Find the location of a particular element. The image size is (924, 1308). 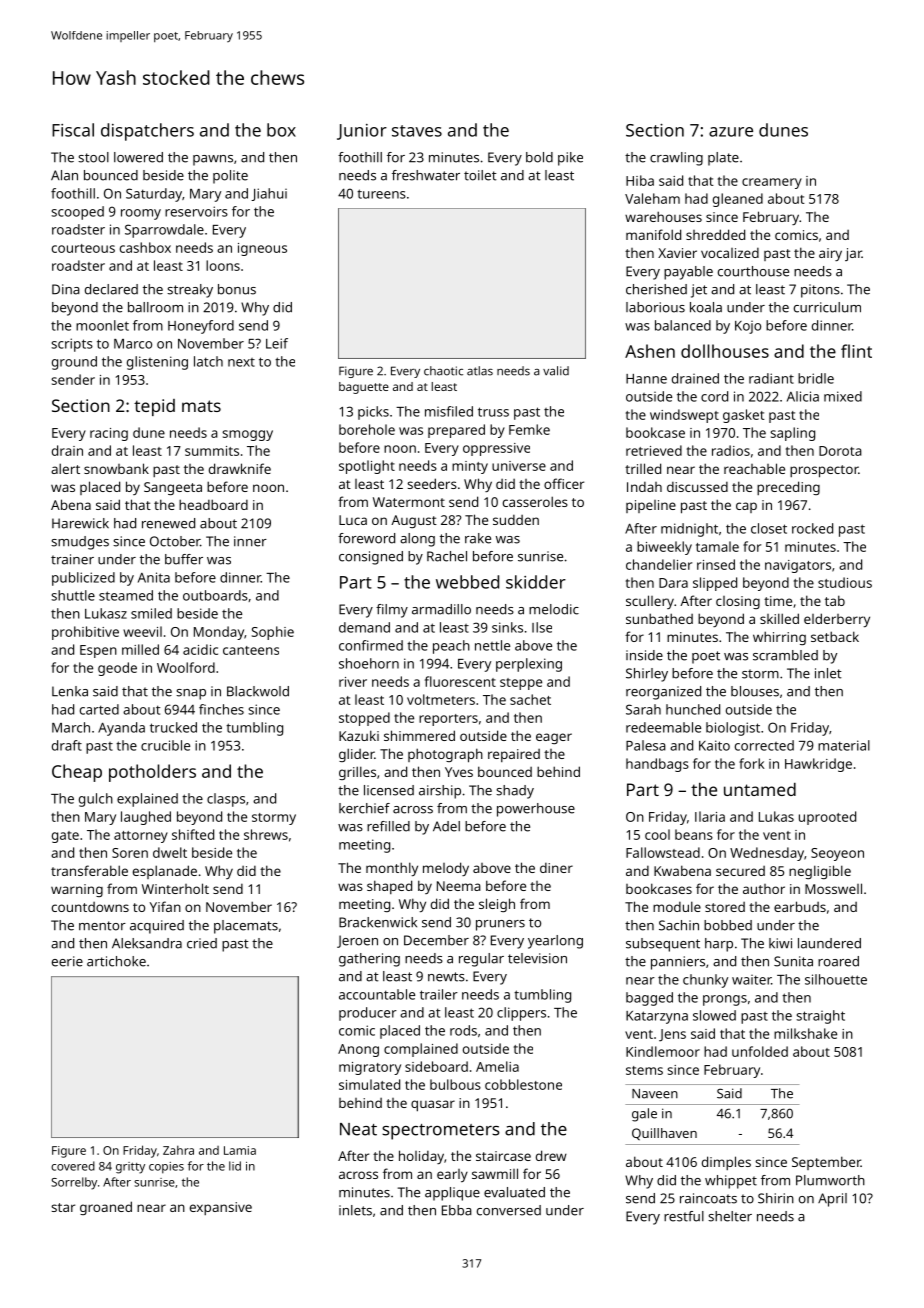

trilled is located at coordinates (643, 468).
